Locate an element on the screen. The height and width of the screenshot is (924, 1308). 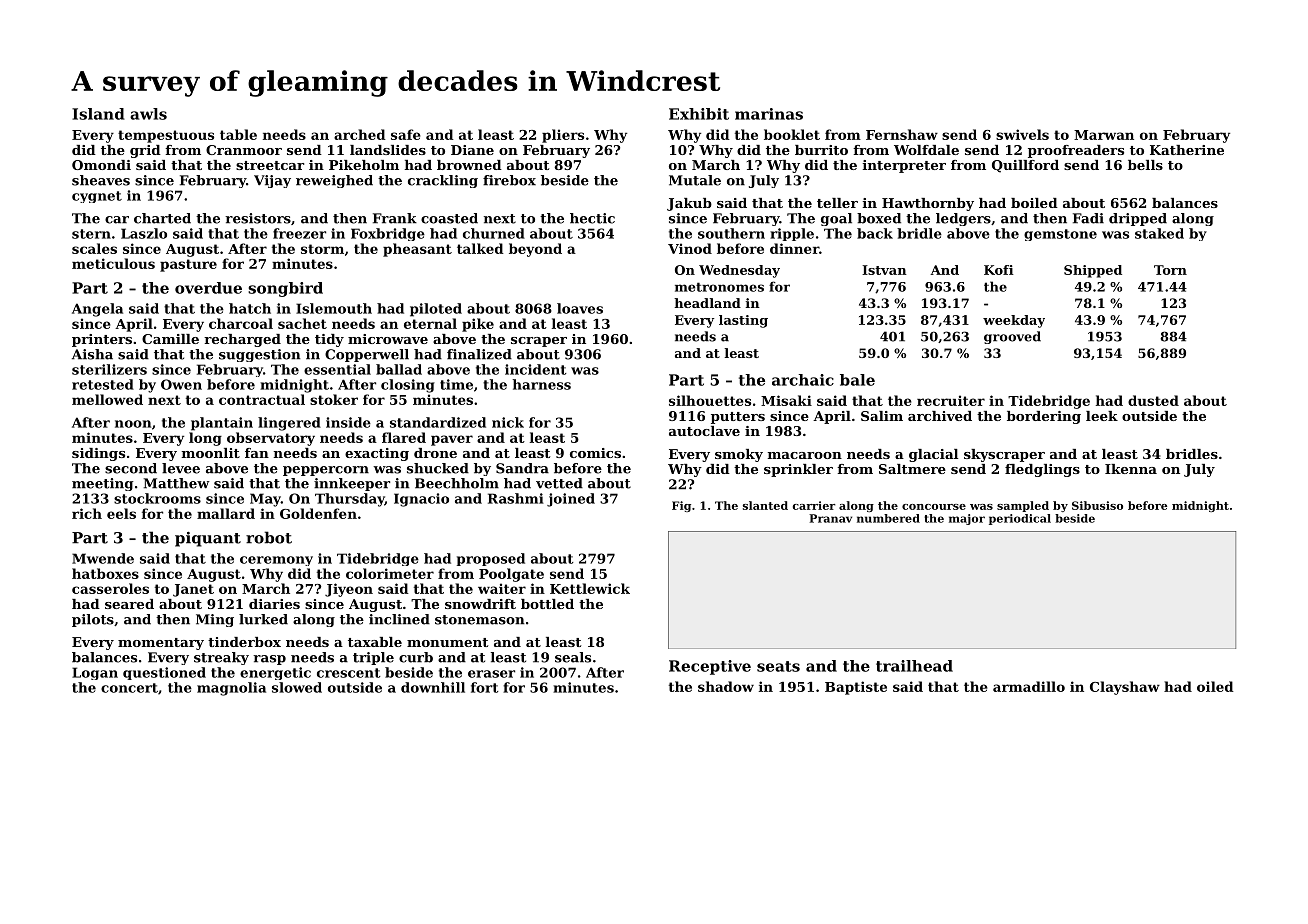
dusted is located at coordinates (1153, 400).
